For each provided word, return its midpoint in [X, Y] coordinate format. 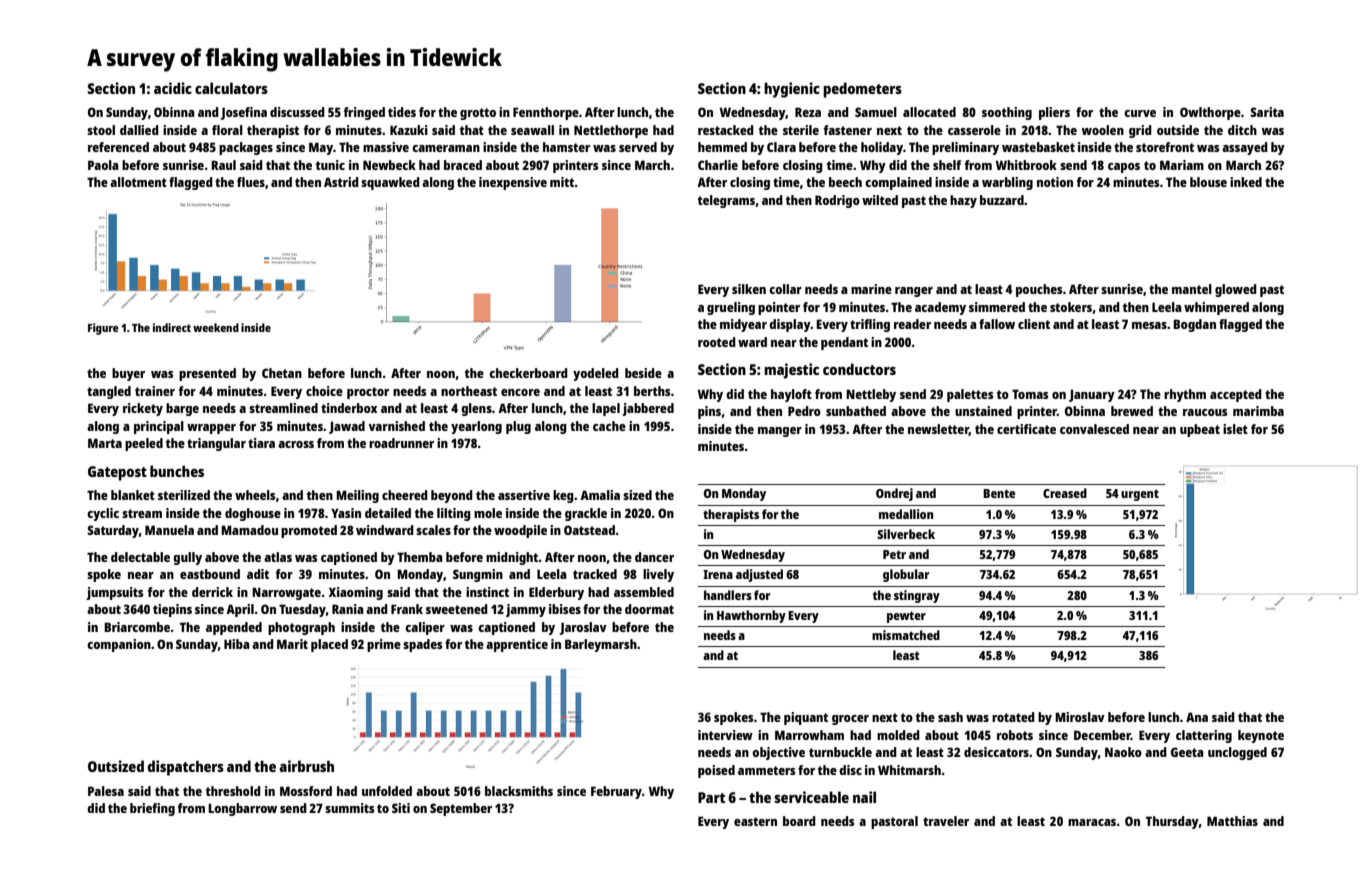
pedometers [862, 90]
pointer [779, 308]
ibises [565, 609]
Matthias [1232, 821]
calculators [231, 88]
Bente [999, 493]
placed [329, 645]
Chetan [282, 373]
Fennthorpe [546, 113]
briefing [152, 809]
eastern [755, 821]
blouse [1208, 182]
